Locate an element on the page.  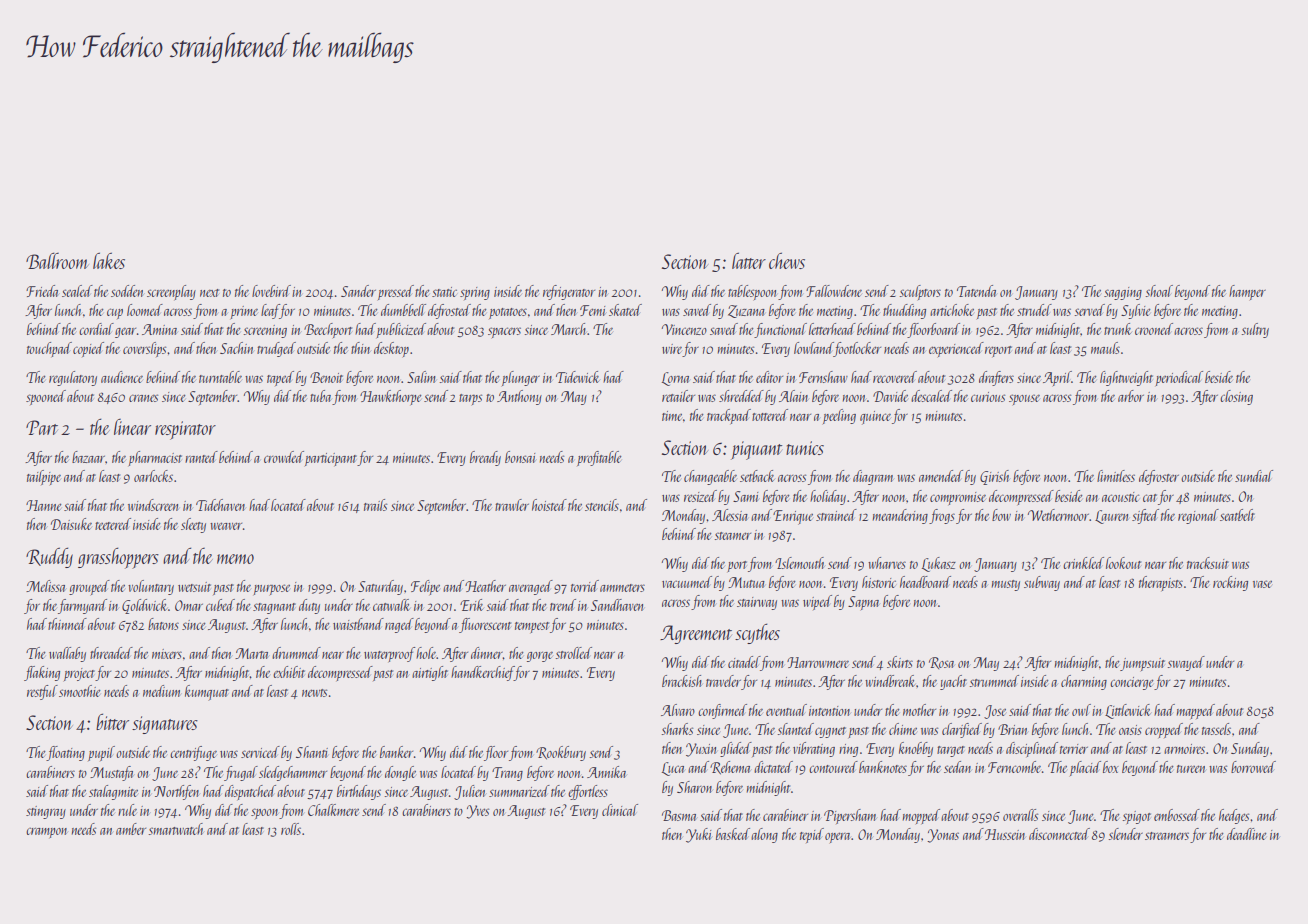
Sander is located at coordinates (358, 291).
